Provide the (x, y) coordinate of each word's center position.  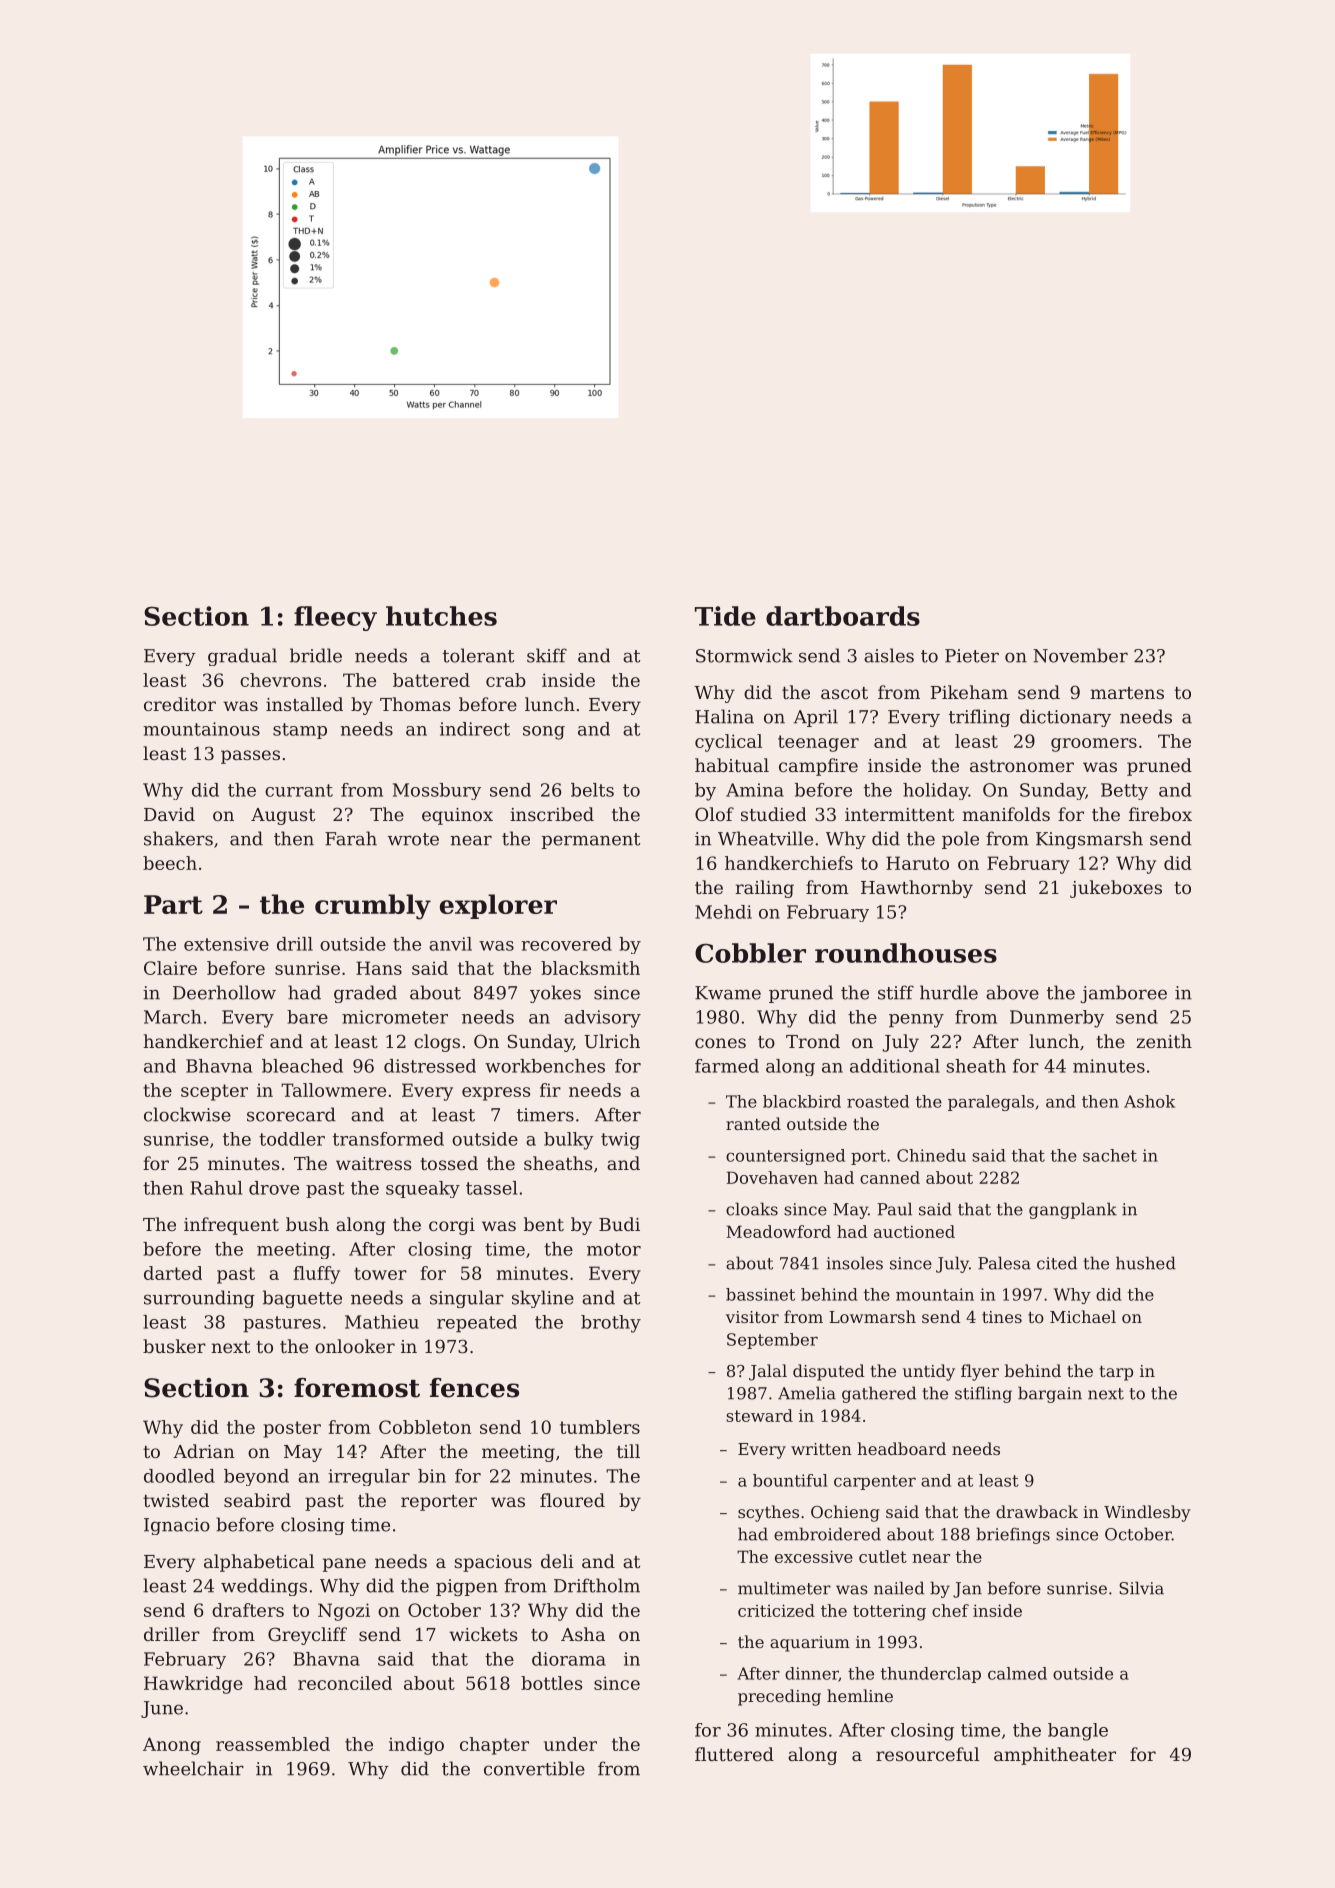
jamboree (1124, 994)
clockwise (187, 1114)
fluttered (734, 1754)
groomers (1094, 745)
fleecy (335, 618)
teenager (818, 743)
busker (174, 1346)
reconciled (345, 1683)
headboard (901, 1448)
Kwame (728, 993)
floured (572, 1500)
